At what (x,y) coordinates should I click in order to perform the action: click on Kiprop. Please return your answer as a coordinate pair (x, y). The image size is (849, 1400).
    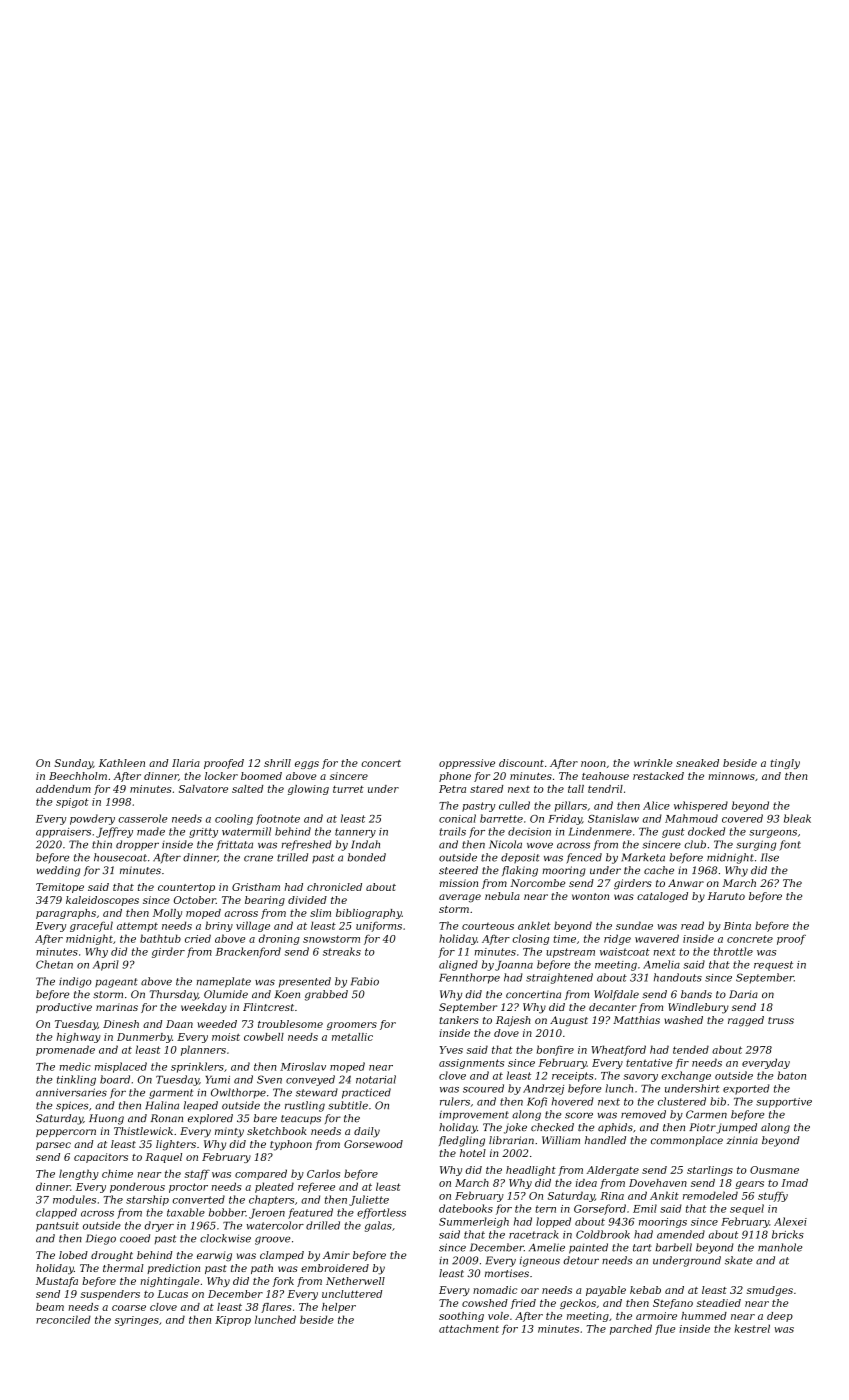
    Looking at the image, I should click on (233, 1321).
